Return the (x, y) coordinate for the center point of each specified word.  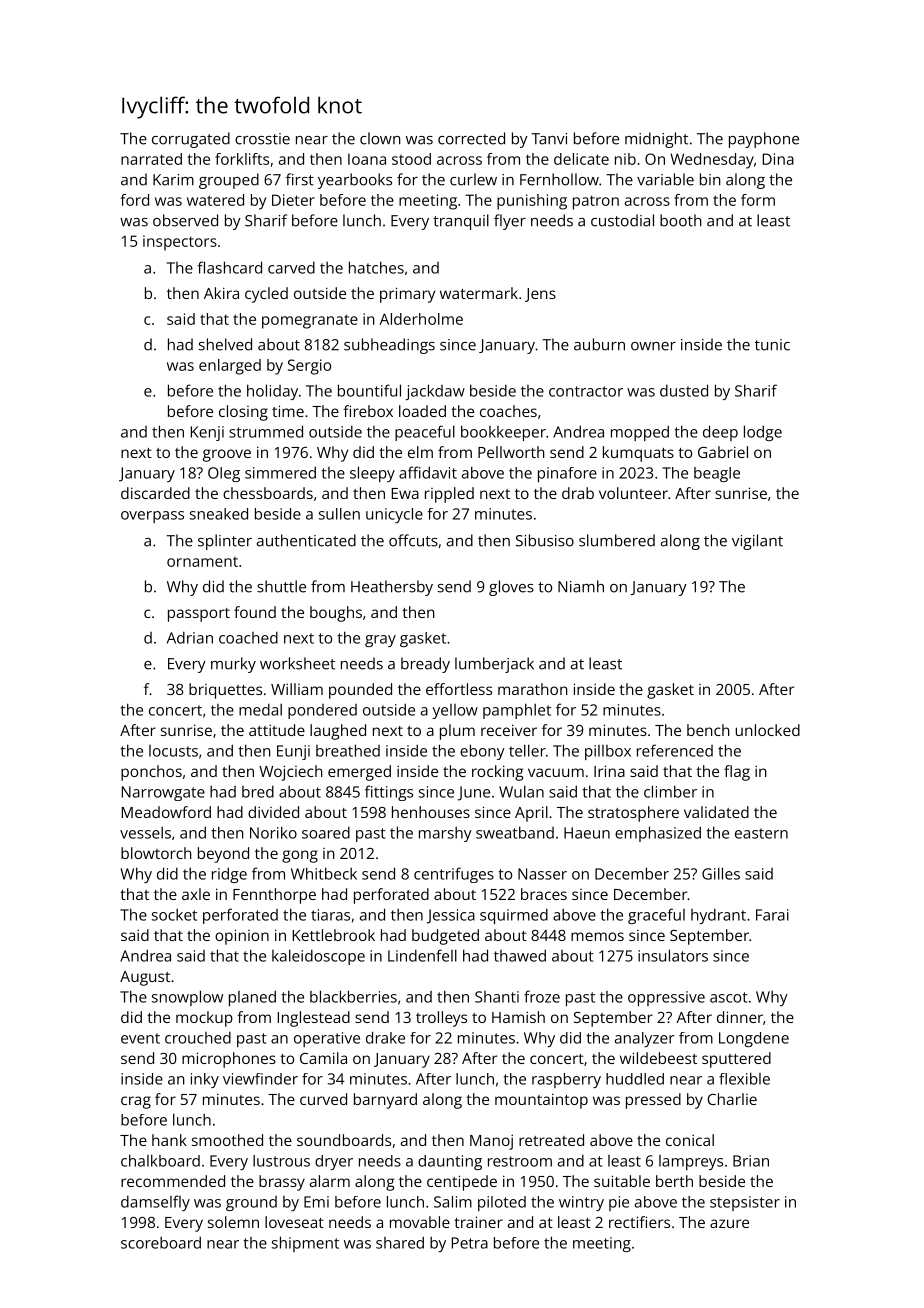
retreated (551, 1140)
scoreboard (161, 1242)
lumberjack (494, 665)
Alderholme (421, 319)
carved (291, 267)
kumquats (638, 454)
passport (199, 615)
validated (716, 812)
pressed (653, 1101)
